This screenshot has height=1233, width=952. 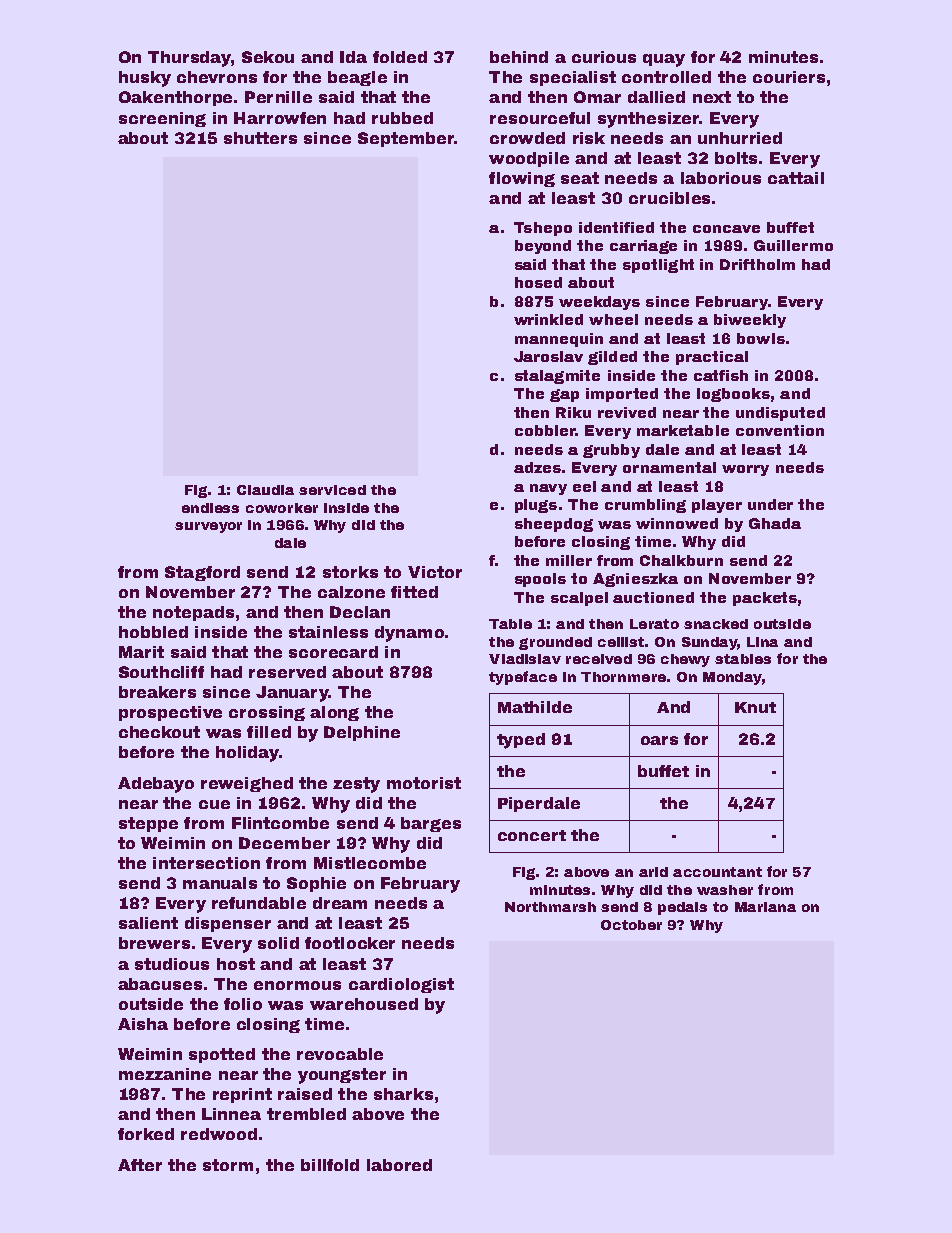 What do you see at coordinates (157, 692) in the screenshot?
I see `breakers` at bounding box center [157, 692].
